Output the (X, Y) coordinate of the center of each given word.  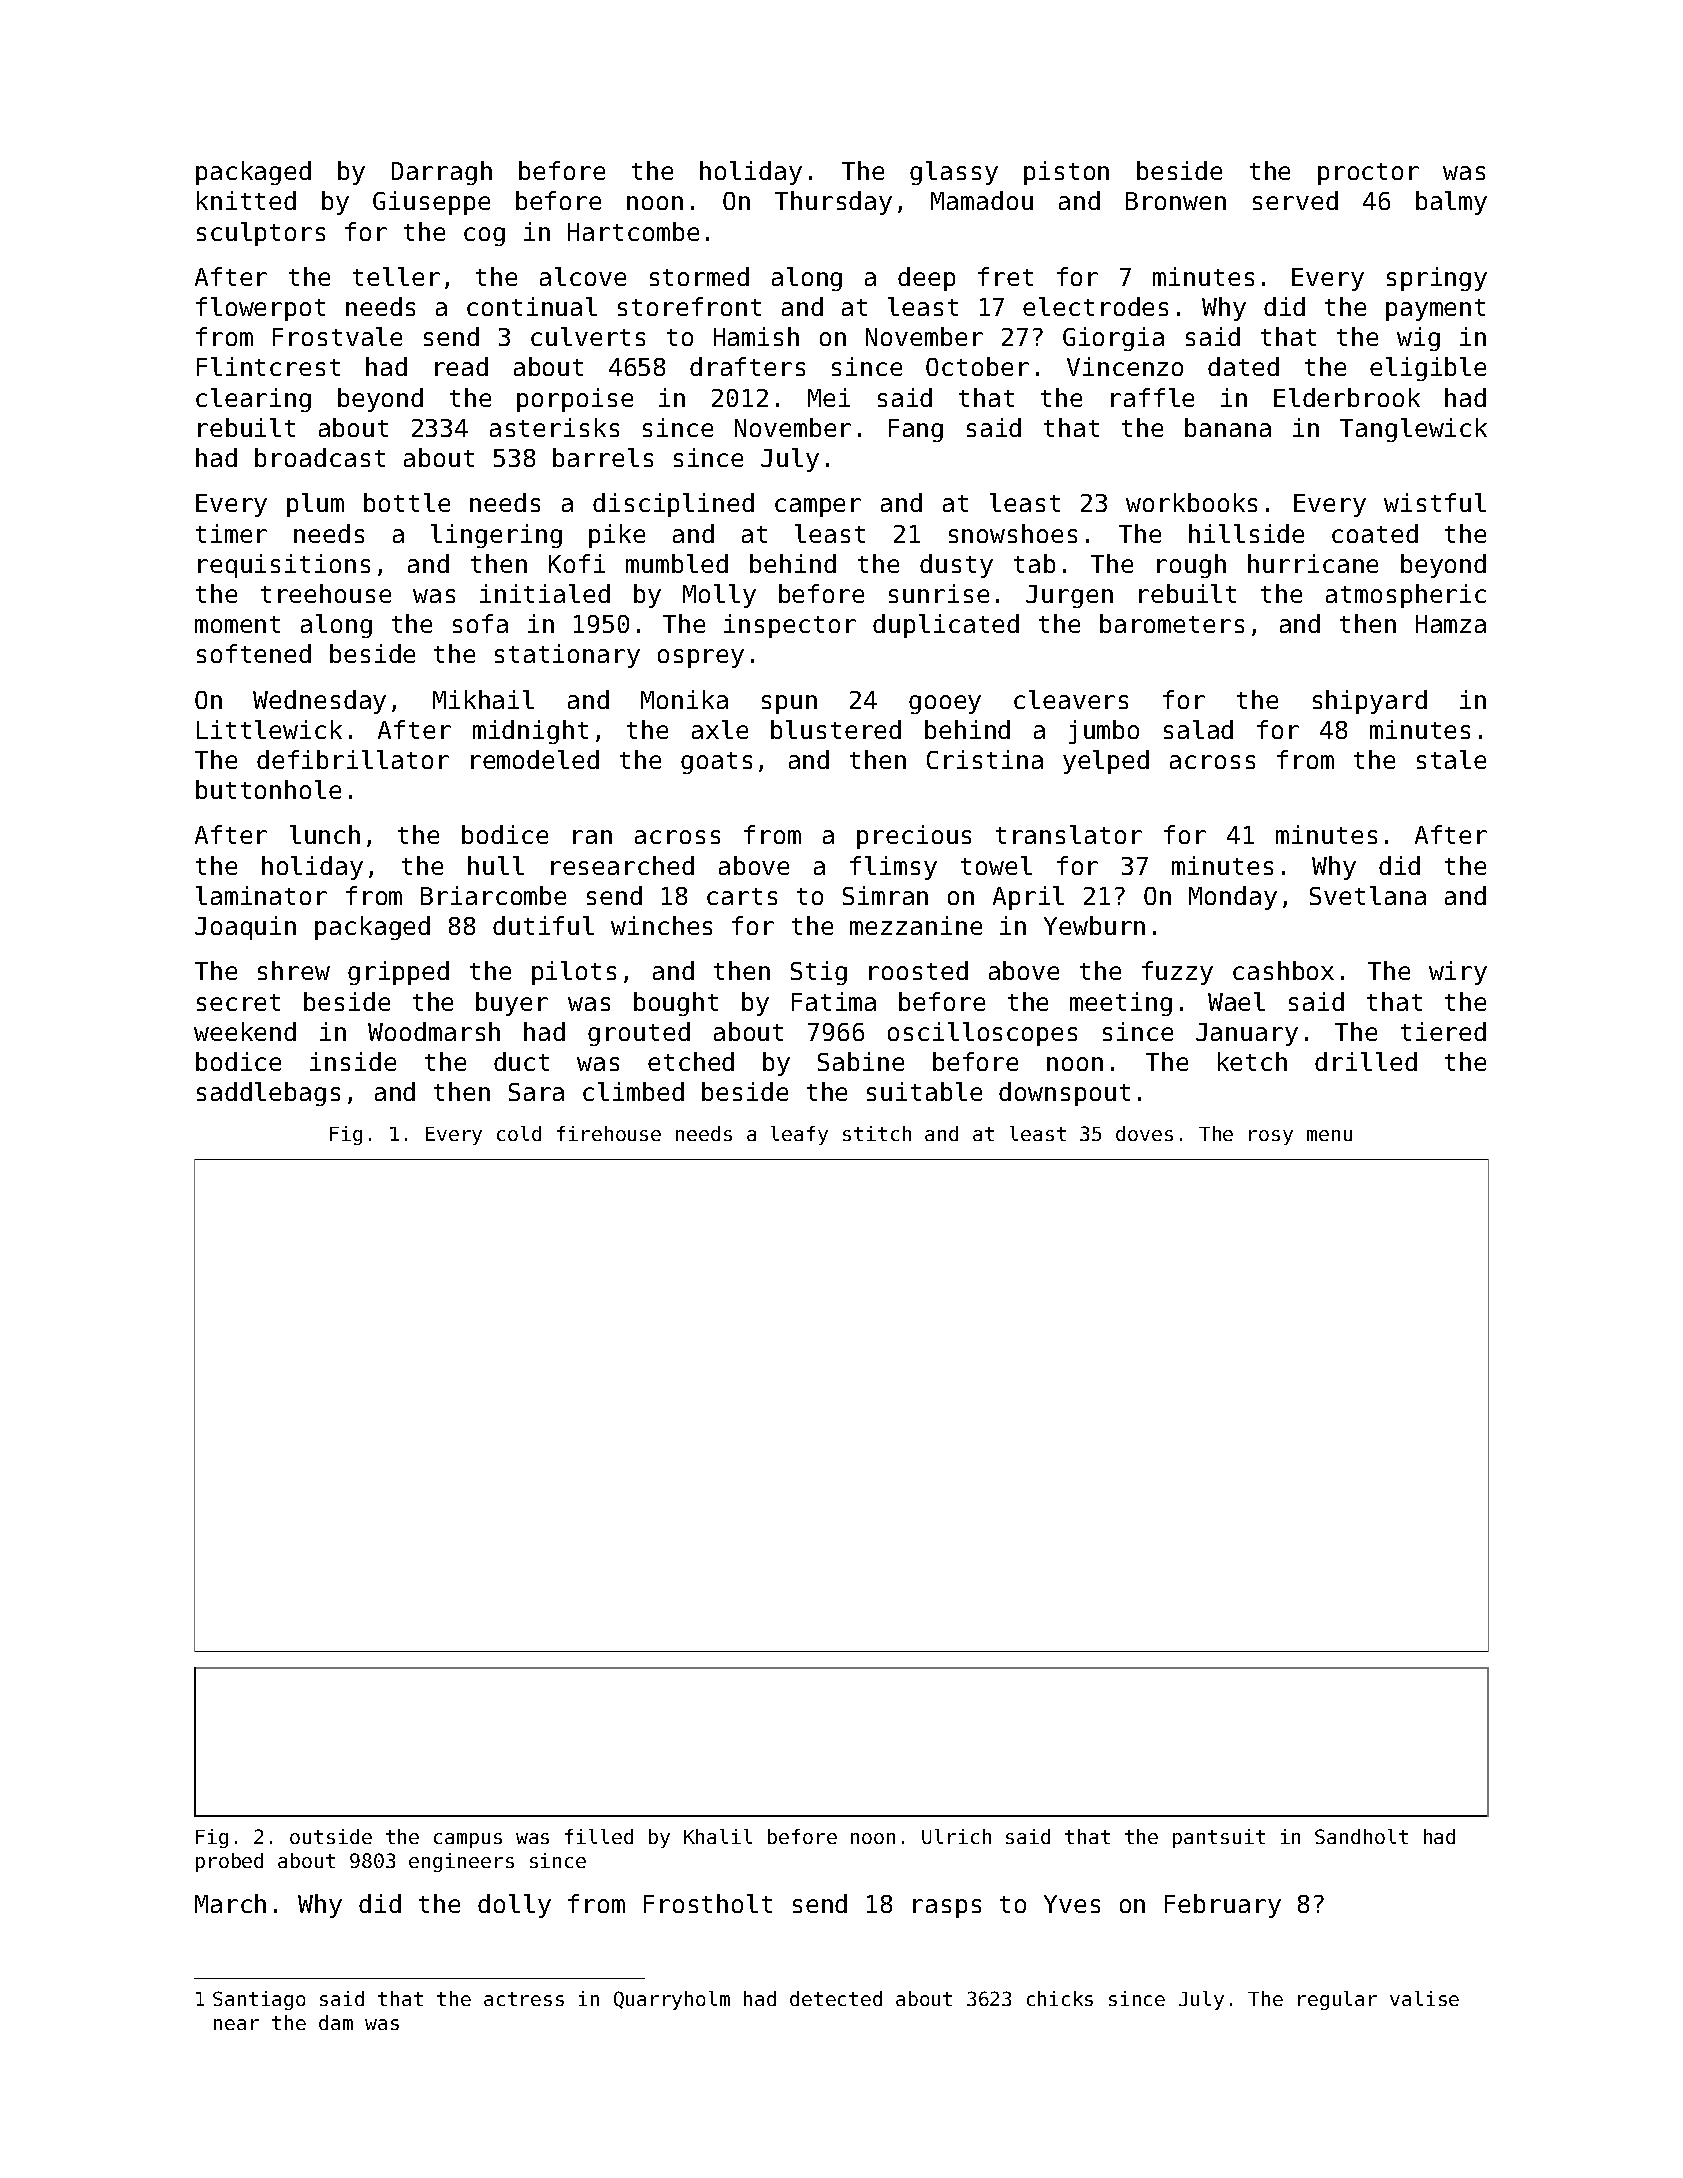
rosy (1271, 1137)
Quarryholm (672, 2000)
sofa (480, 623)
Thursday (833, 203)
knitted (246, 200)
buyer (512, 1004)
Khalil (718, 1836)
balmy (1451, 203)
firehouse (609, 1133)
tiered (1443, 1031)
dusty (956, 566)
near (236, 2024)
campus (468, 1840)
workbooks (1191, 502)
